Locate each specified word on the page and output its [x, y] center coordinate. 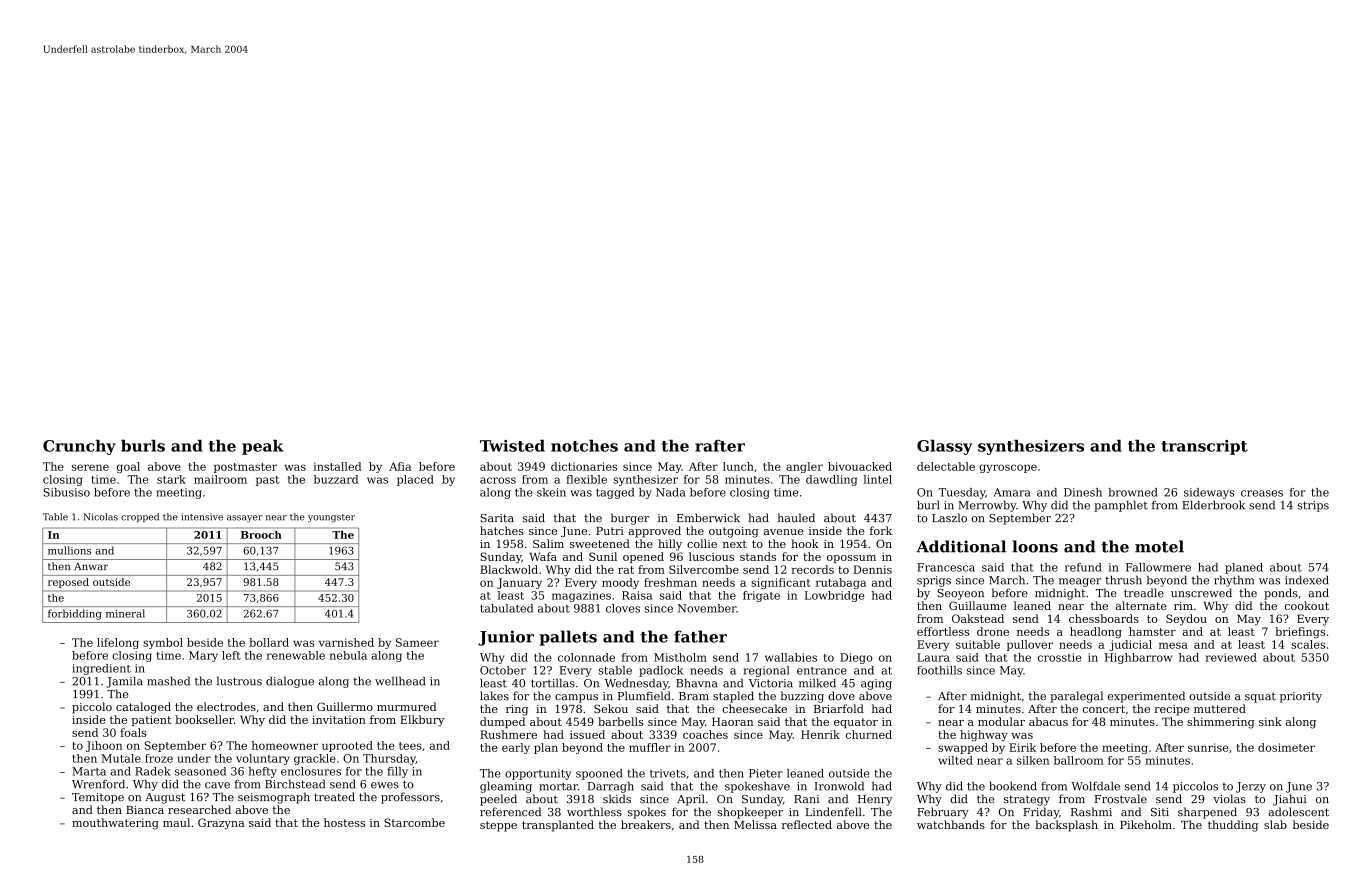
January [519, 583]
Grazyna [221, 824]
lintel [878, 479]
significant [781, 583]
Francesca [946, 567]
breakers [646, 824]
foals [133, 732]
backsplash [1066, 826]
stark [171, 479]
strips [1313, 506]
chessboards [1104, 618]
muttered [1220, 708]
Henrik [820, 734]
